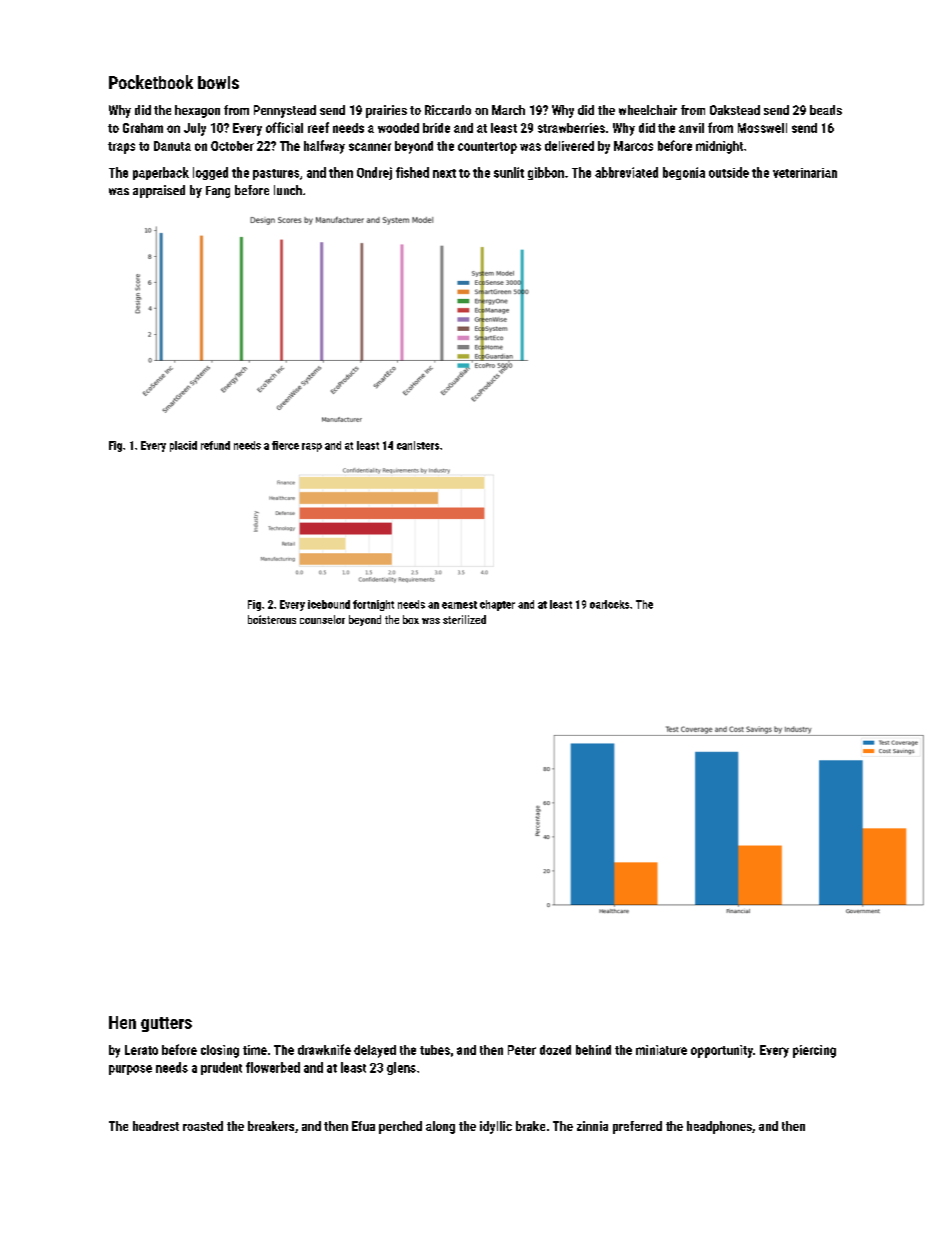 This document has height=1233, width=952. What do you see at coordinates (546, 173) in the document?
I see `gibbon` at bounding box center [546, 173].
